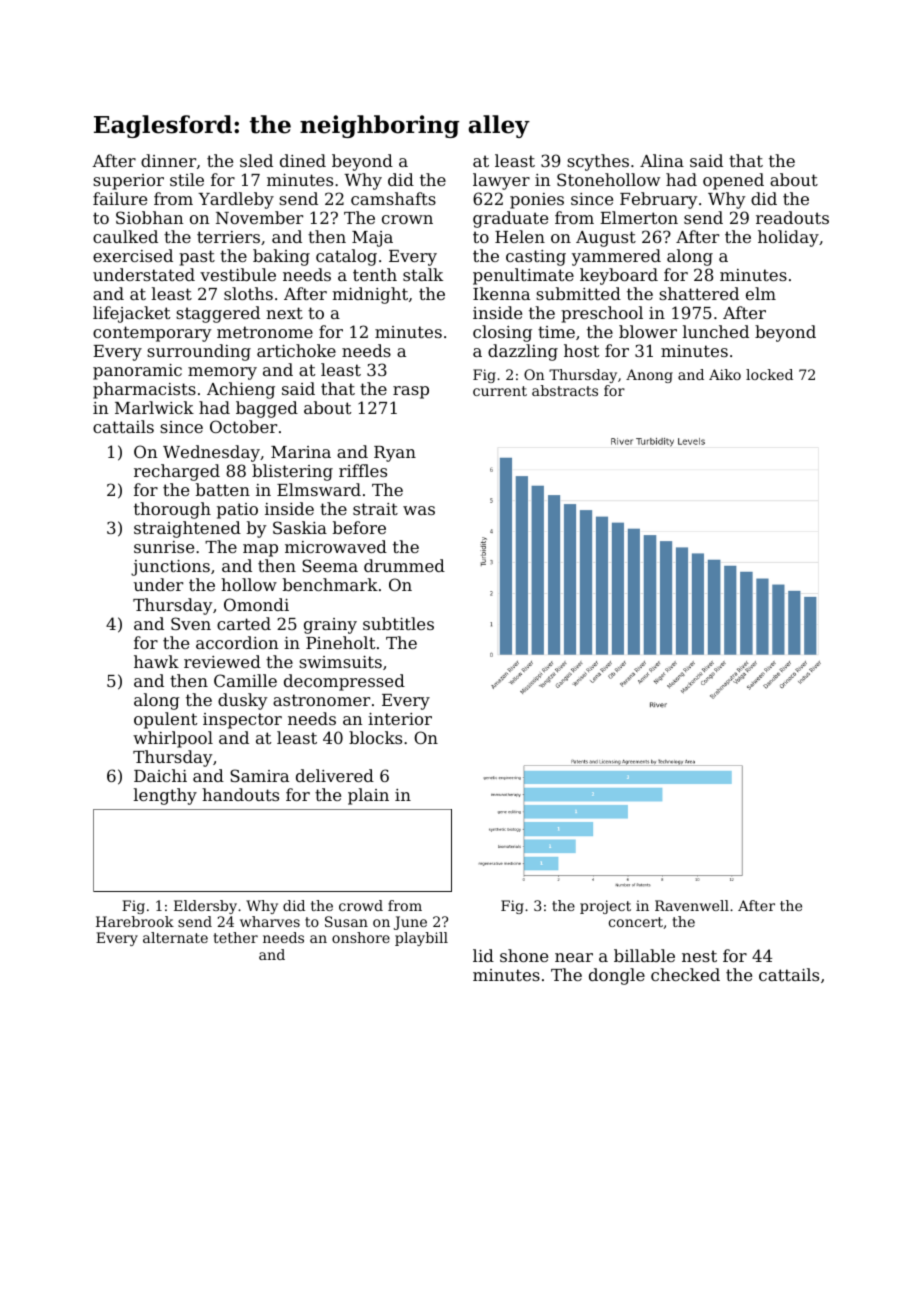  I want to click on blocks, so click(375, 737).
